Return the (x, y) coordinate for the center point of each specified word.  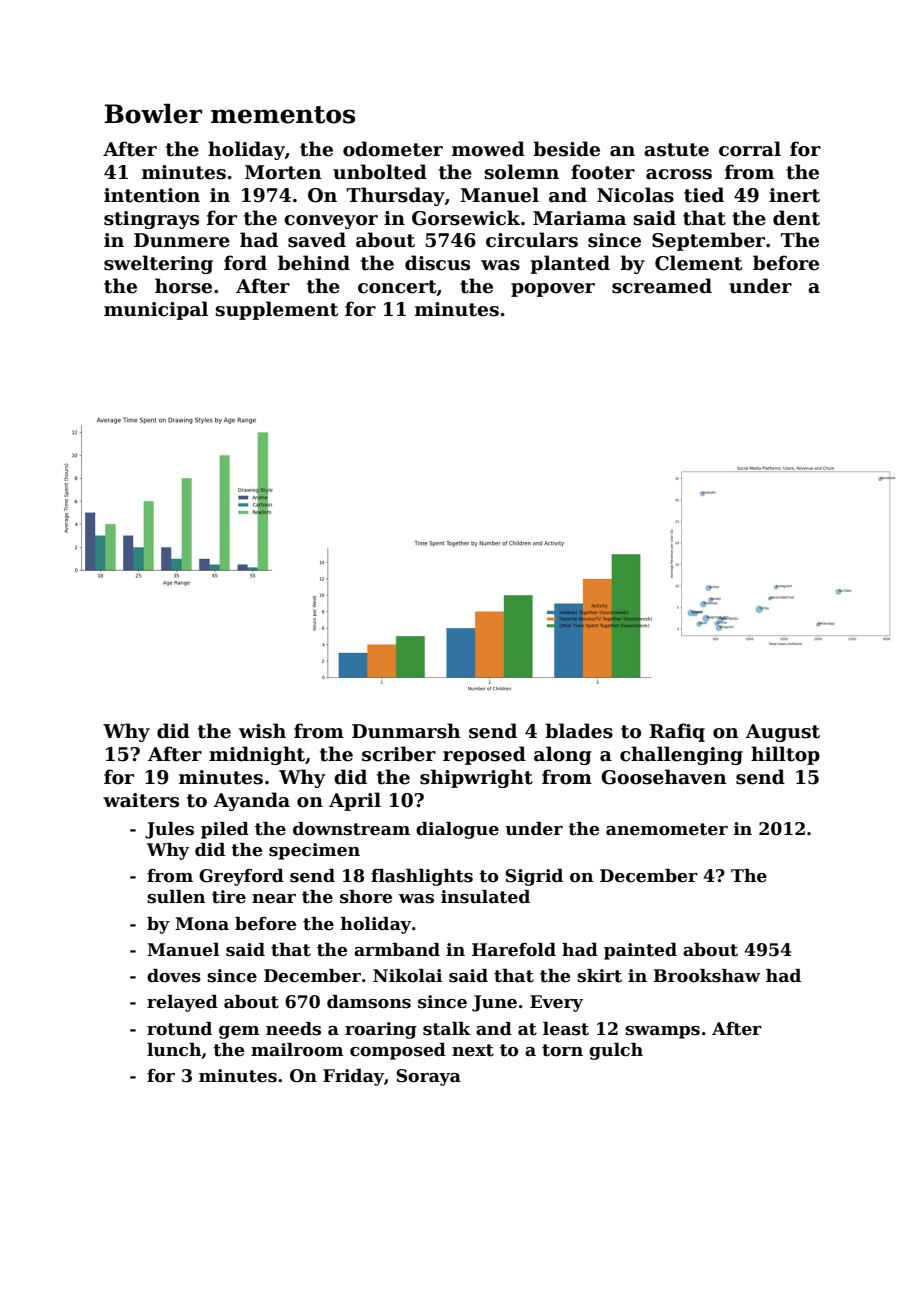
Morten (283, 172)
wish (262, 731)
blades (579, 731)
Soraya (428, 1077)
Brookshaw (706, 976)
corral (750, 149)
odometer (393, 149)
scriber (399, 754)
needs (293, 1029)
